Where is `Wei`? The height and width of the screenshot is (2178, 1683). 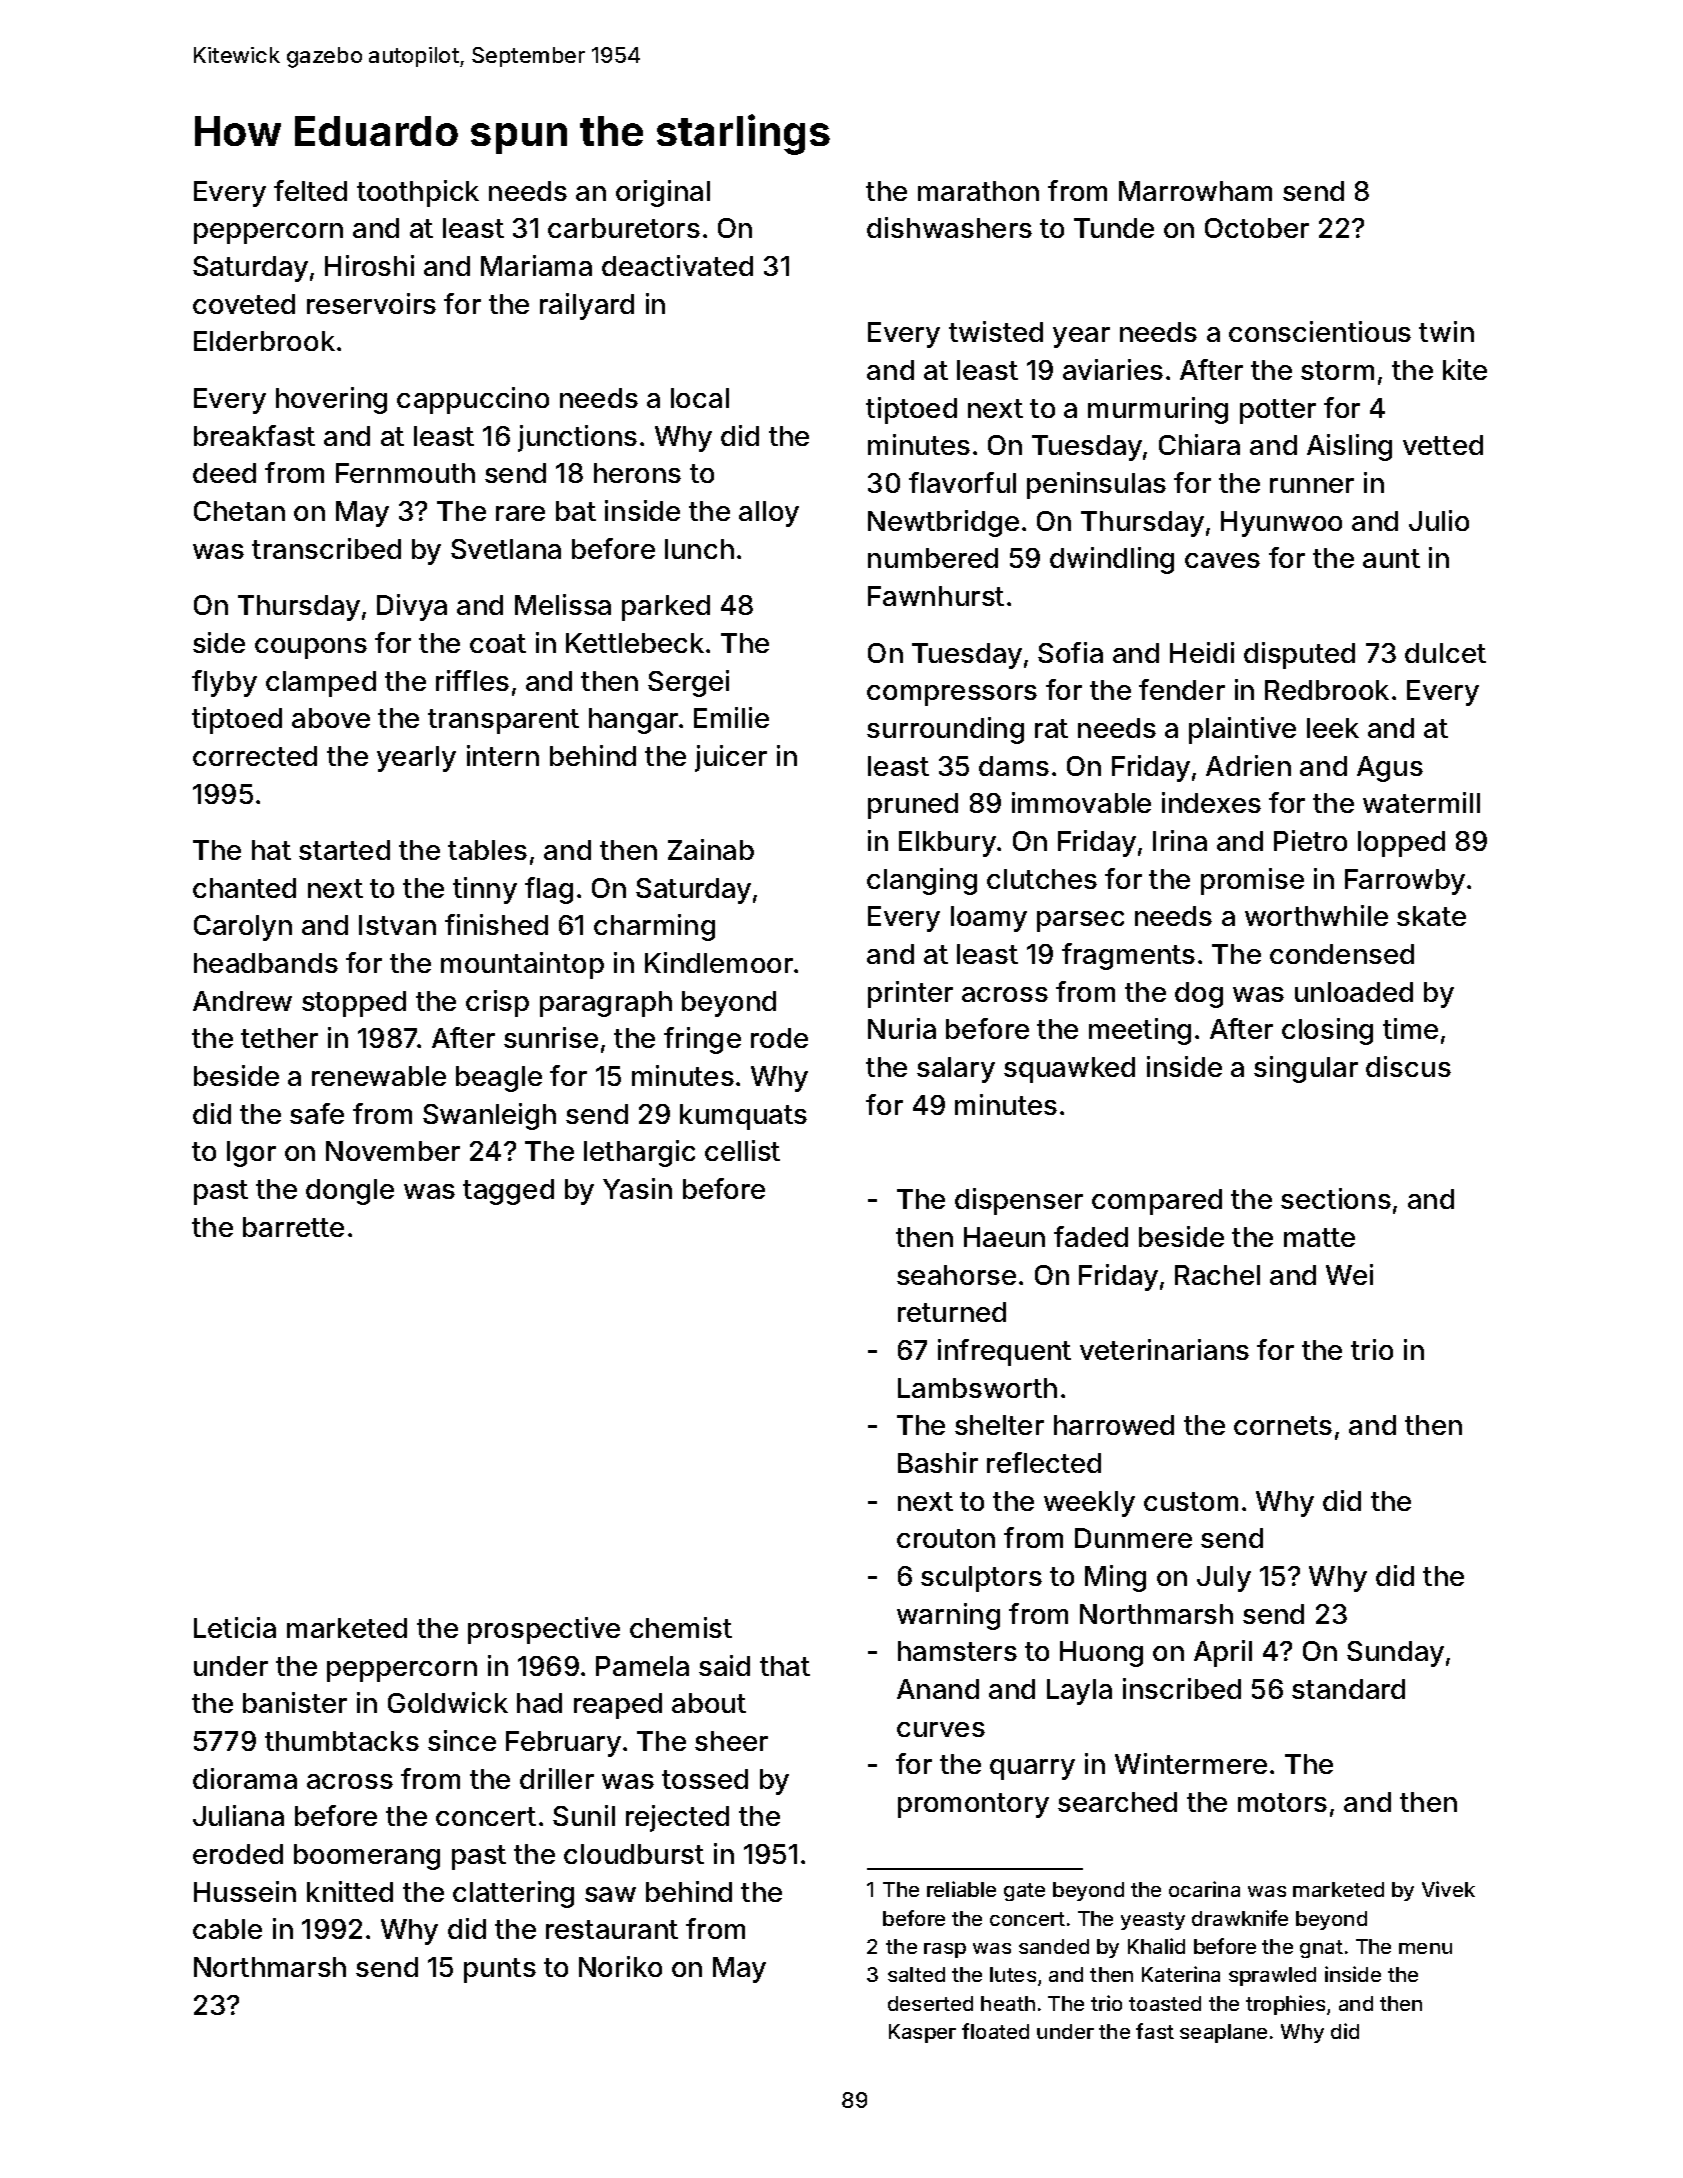 Wei is located at coordinates (1349, 1274).
